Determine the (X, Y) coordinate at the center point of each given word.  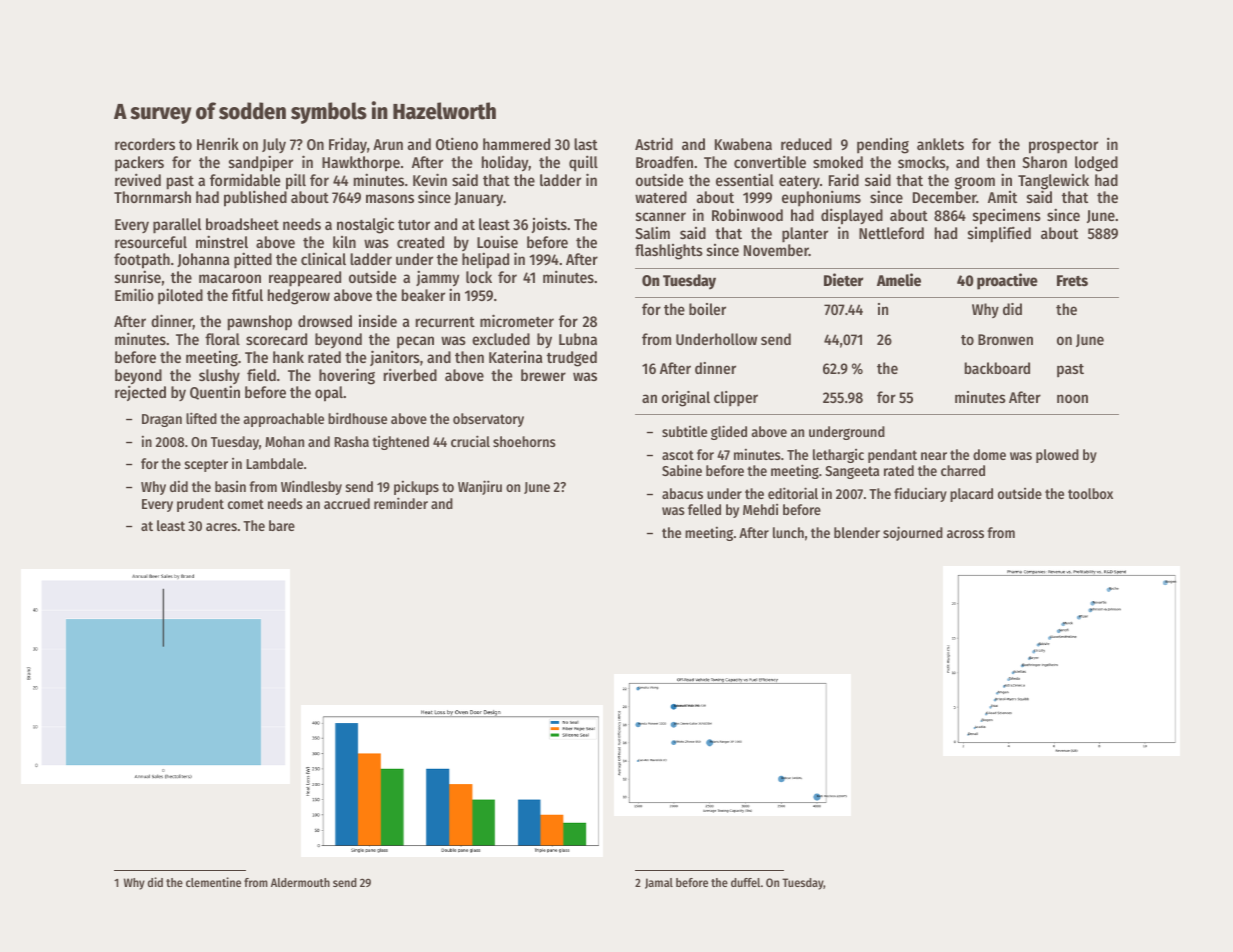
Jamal (659, 883)
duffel (745, 882)
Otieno (457, 143)
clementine (213, 882)
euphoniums (821, 198)
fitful (247, 294)
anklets (940, 144)
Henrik (218, 144)
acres (221, 527)
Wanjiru (480, 487)
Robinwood (747, 215)
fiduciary (920, 494)
